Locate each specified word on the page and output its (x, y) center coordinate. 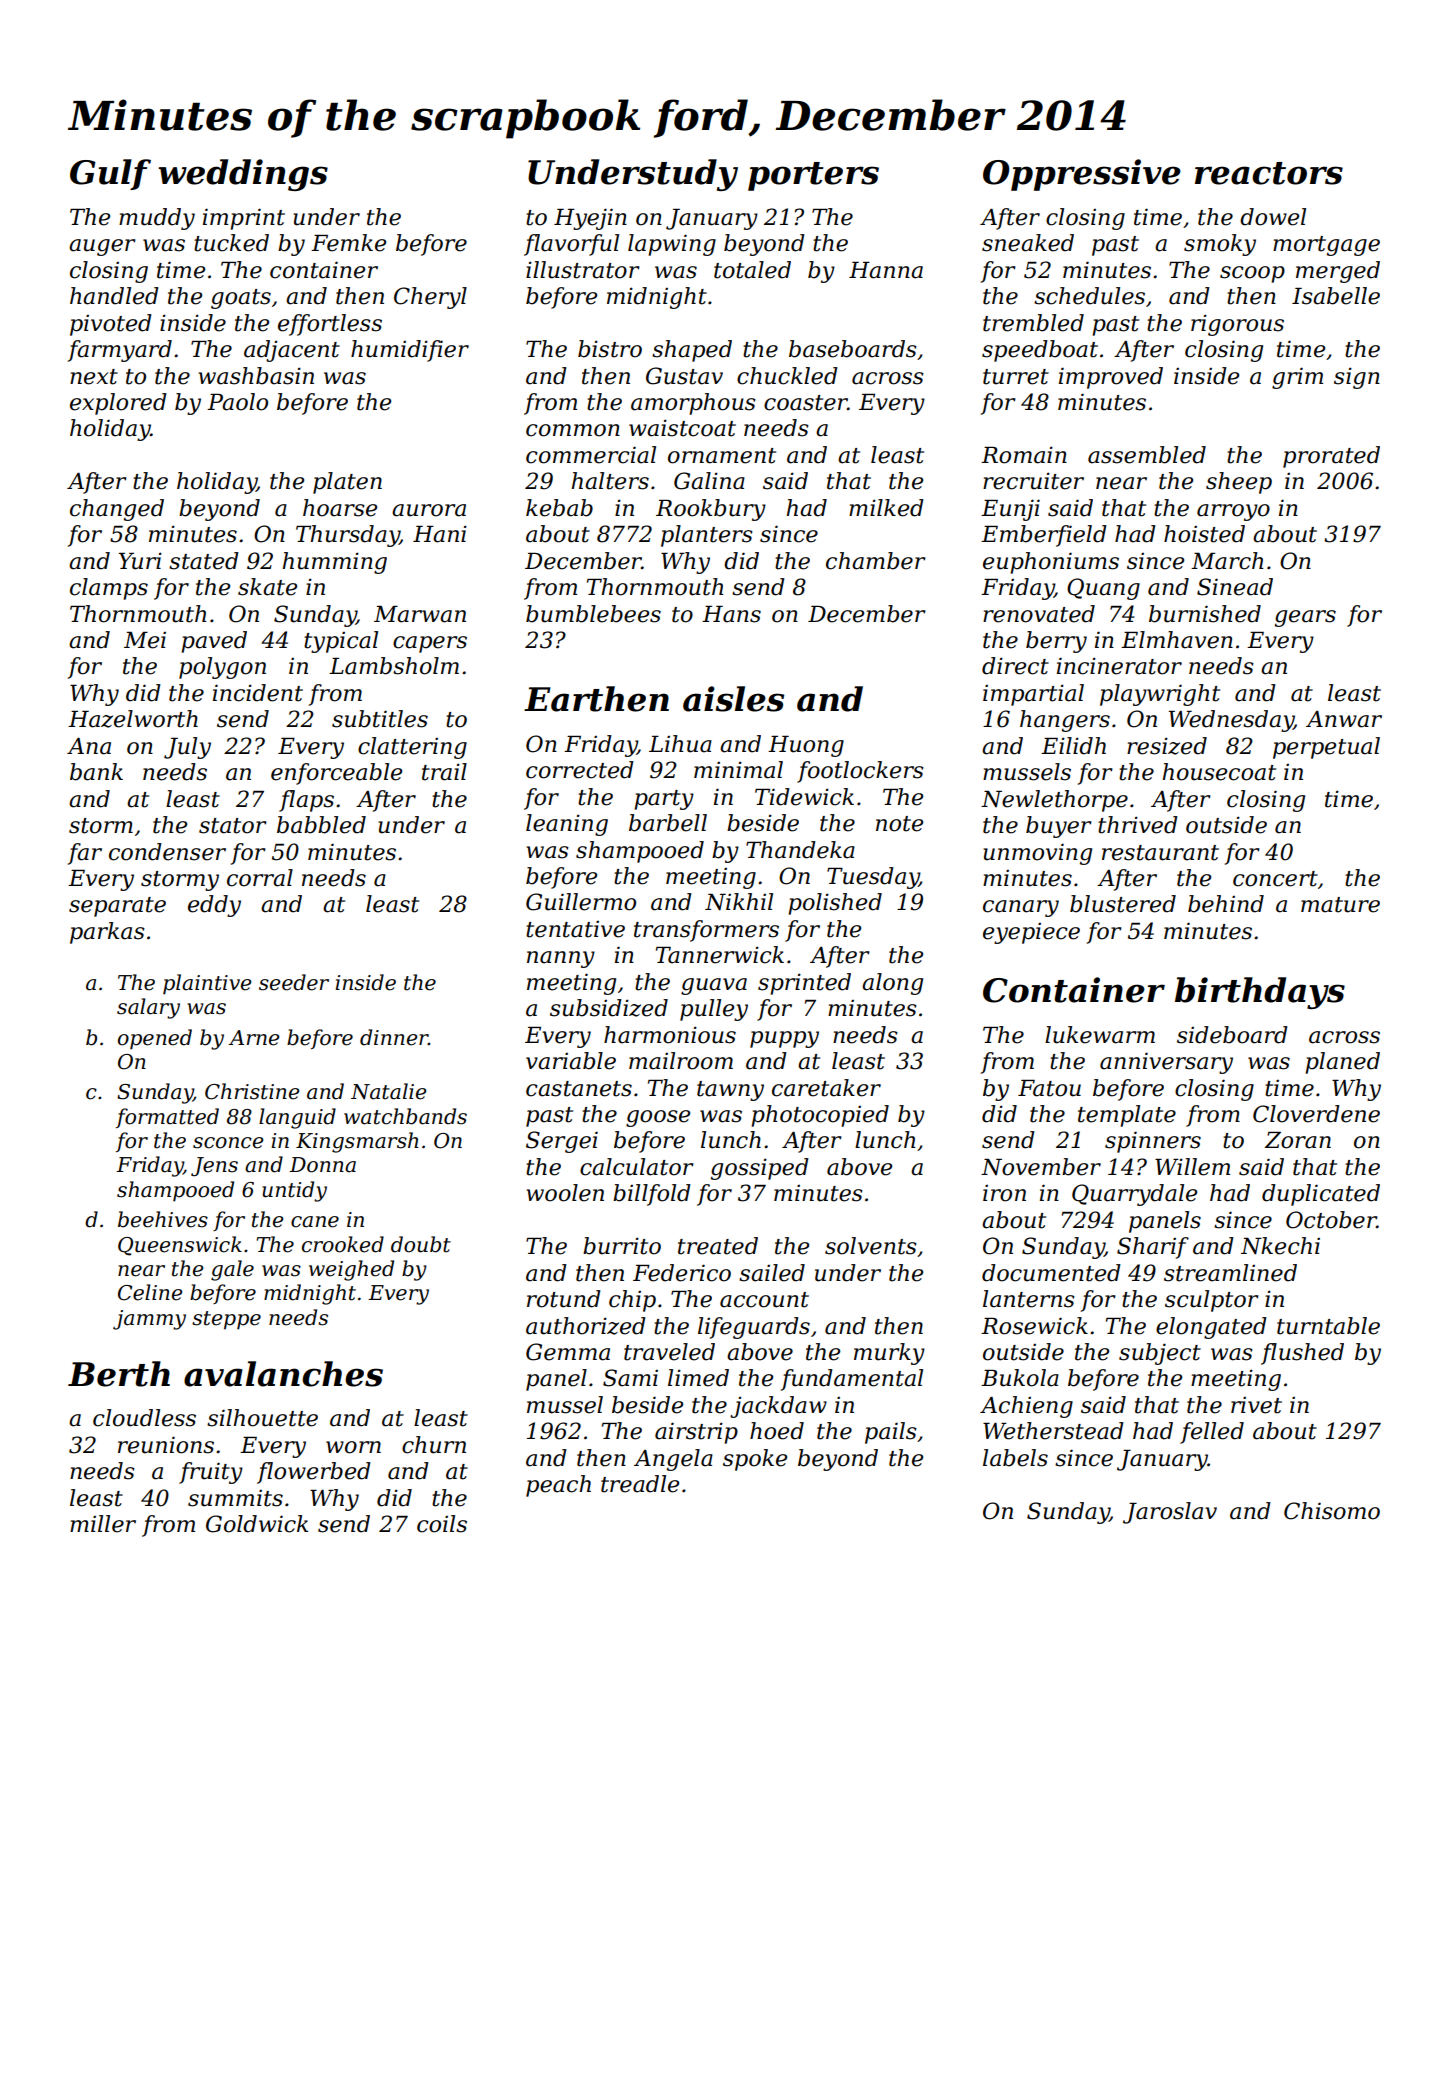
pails (891, 1433)
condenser (167, 852)
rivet (1256, 1405)
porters (813, 176)
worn (353, 1447)
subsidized (609, 1008)
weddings (243, 175)
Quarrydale (1134, 1195)
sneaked (1028, 243)
